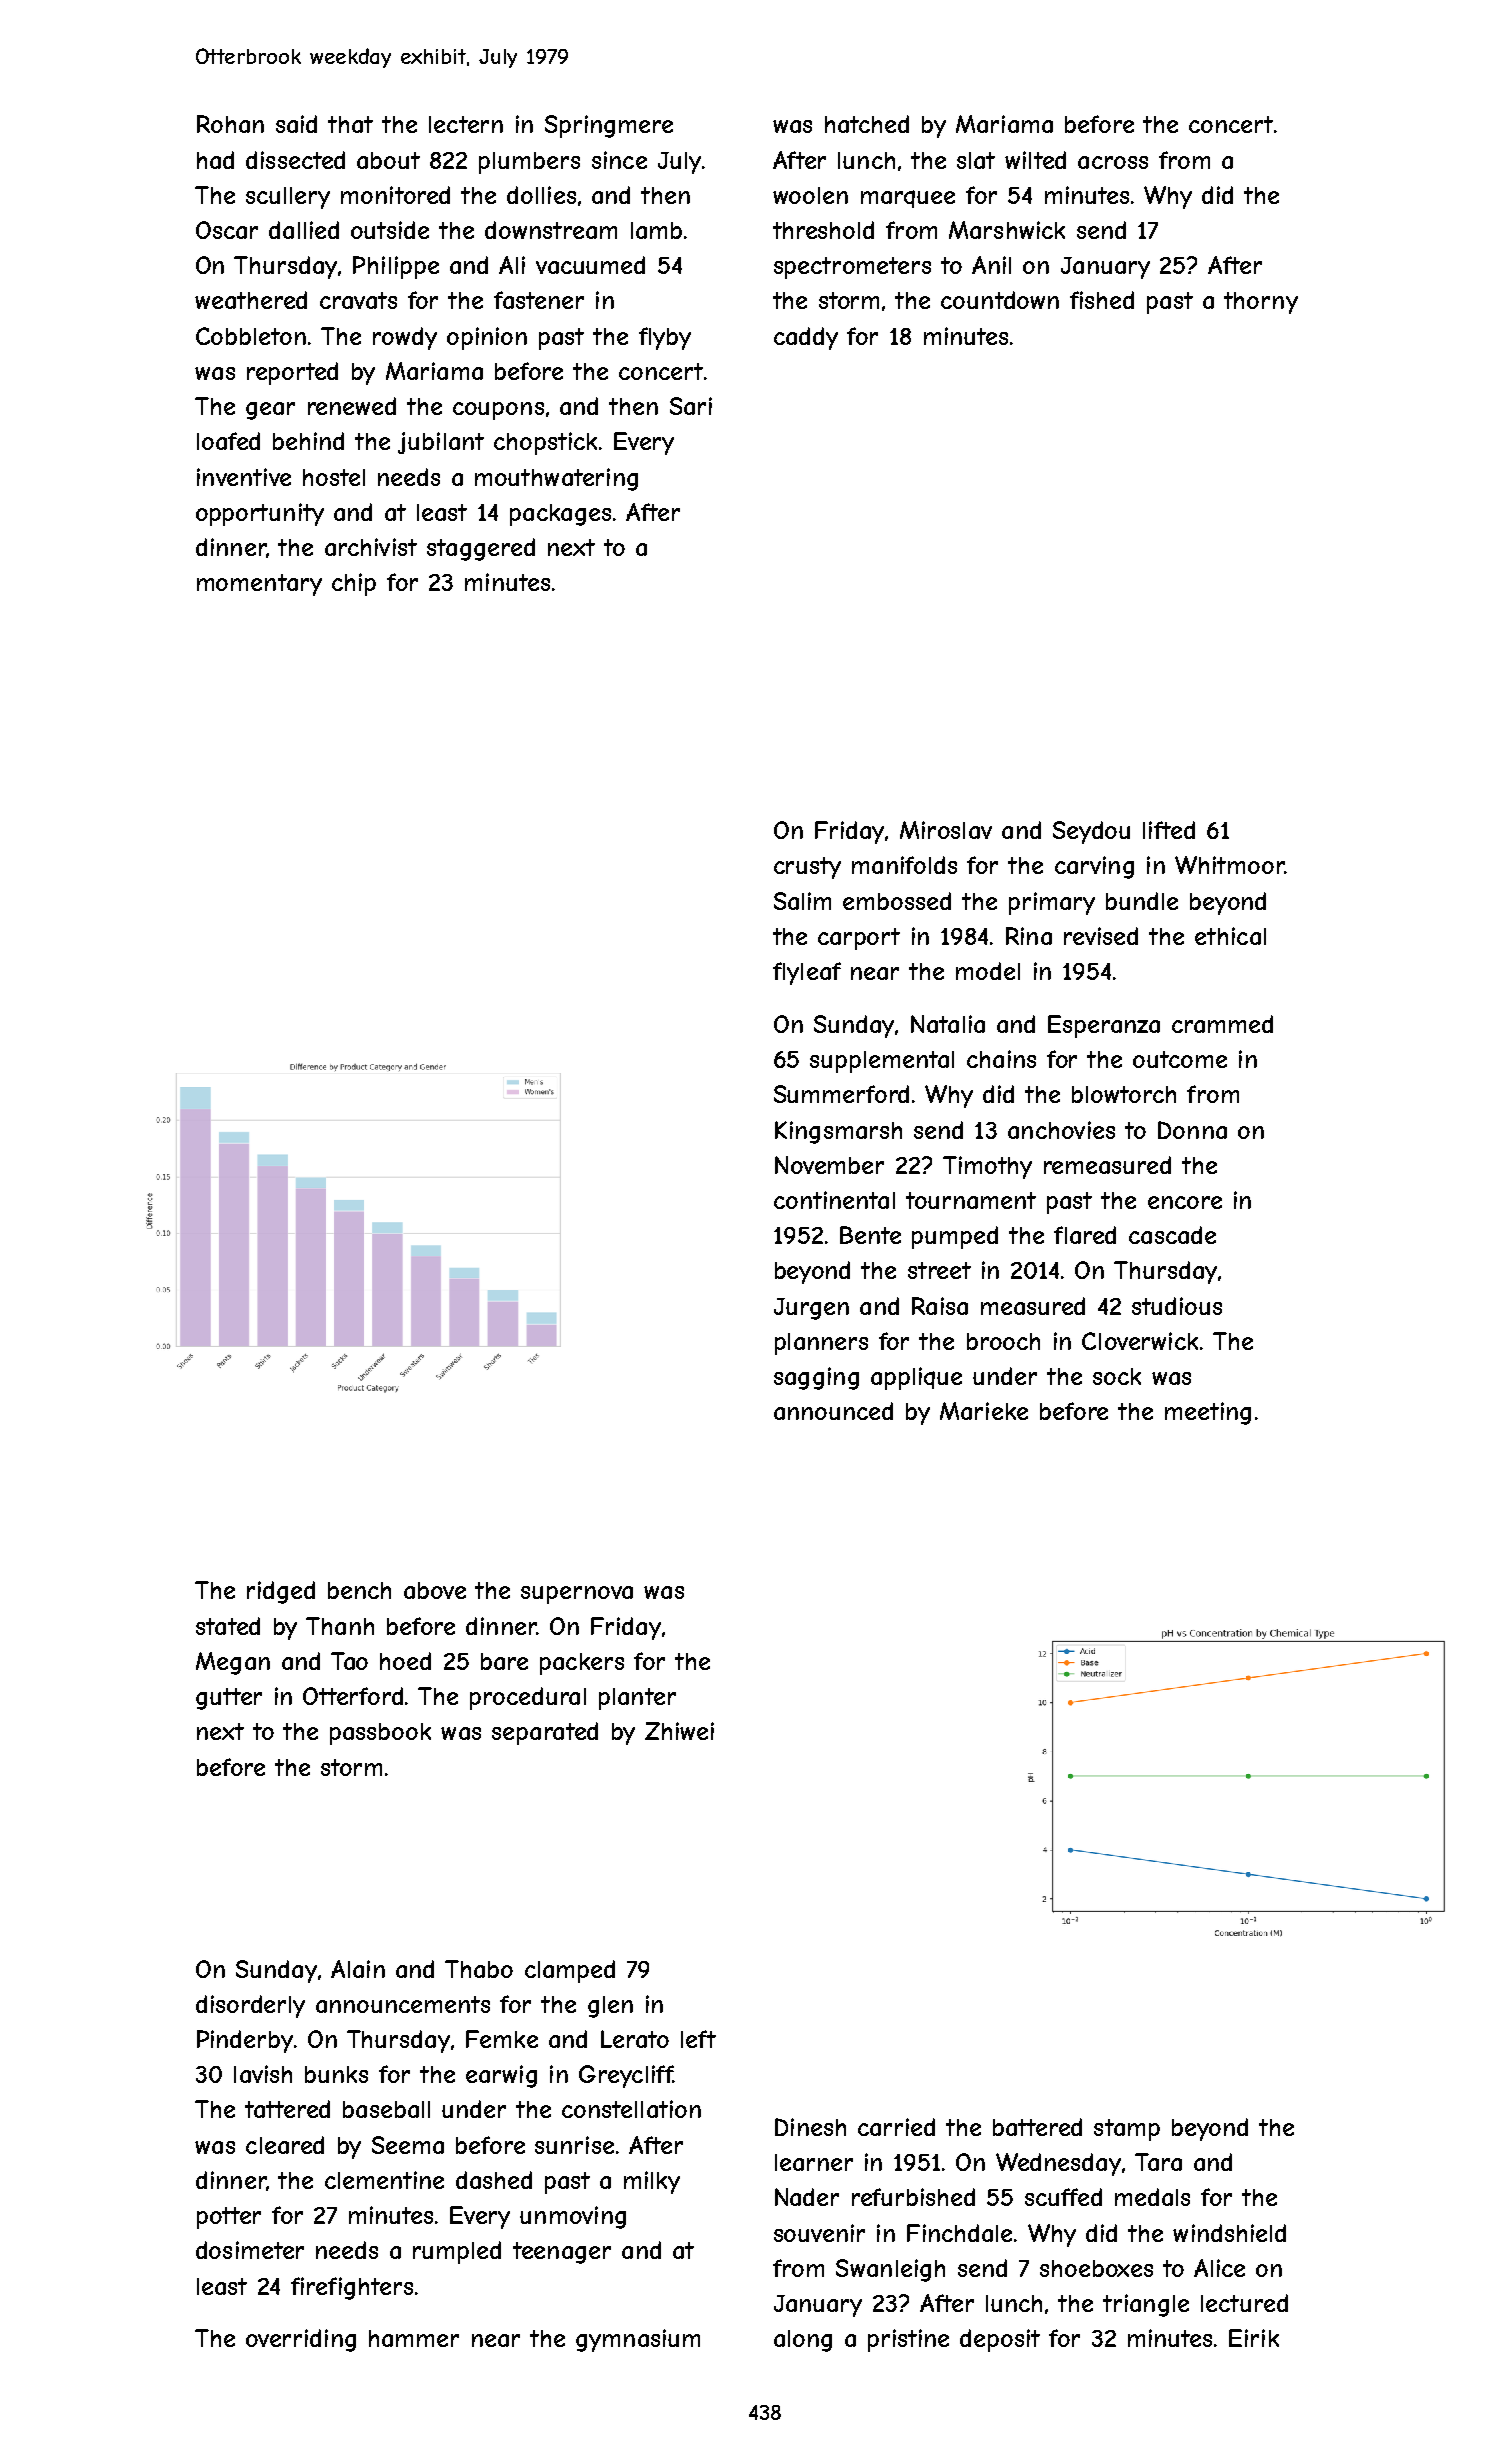 The height and width of the screenshot is (2464, 1496). Describe the element at coordinates (802, 901) in the screenshot. I see `Salim` at that location.
